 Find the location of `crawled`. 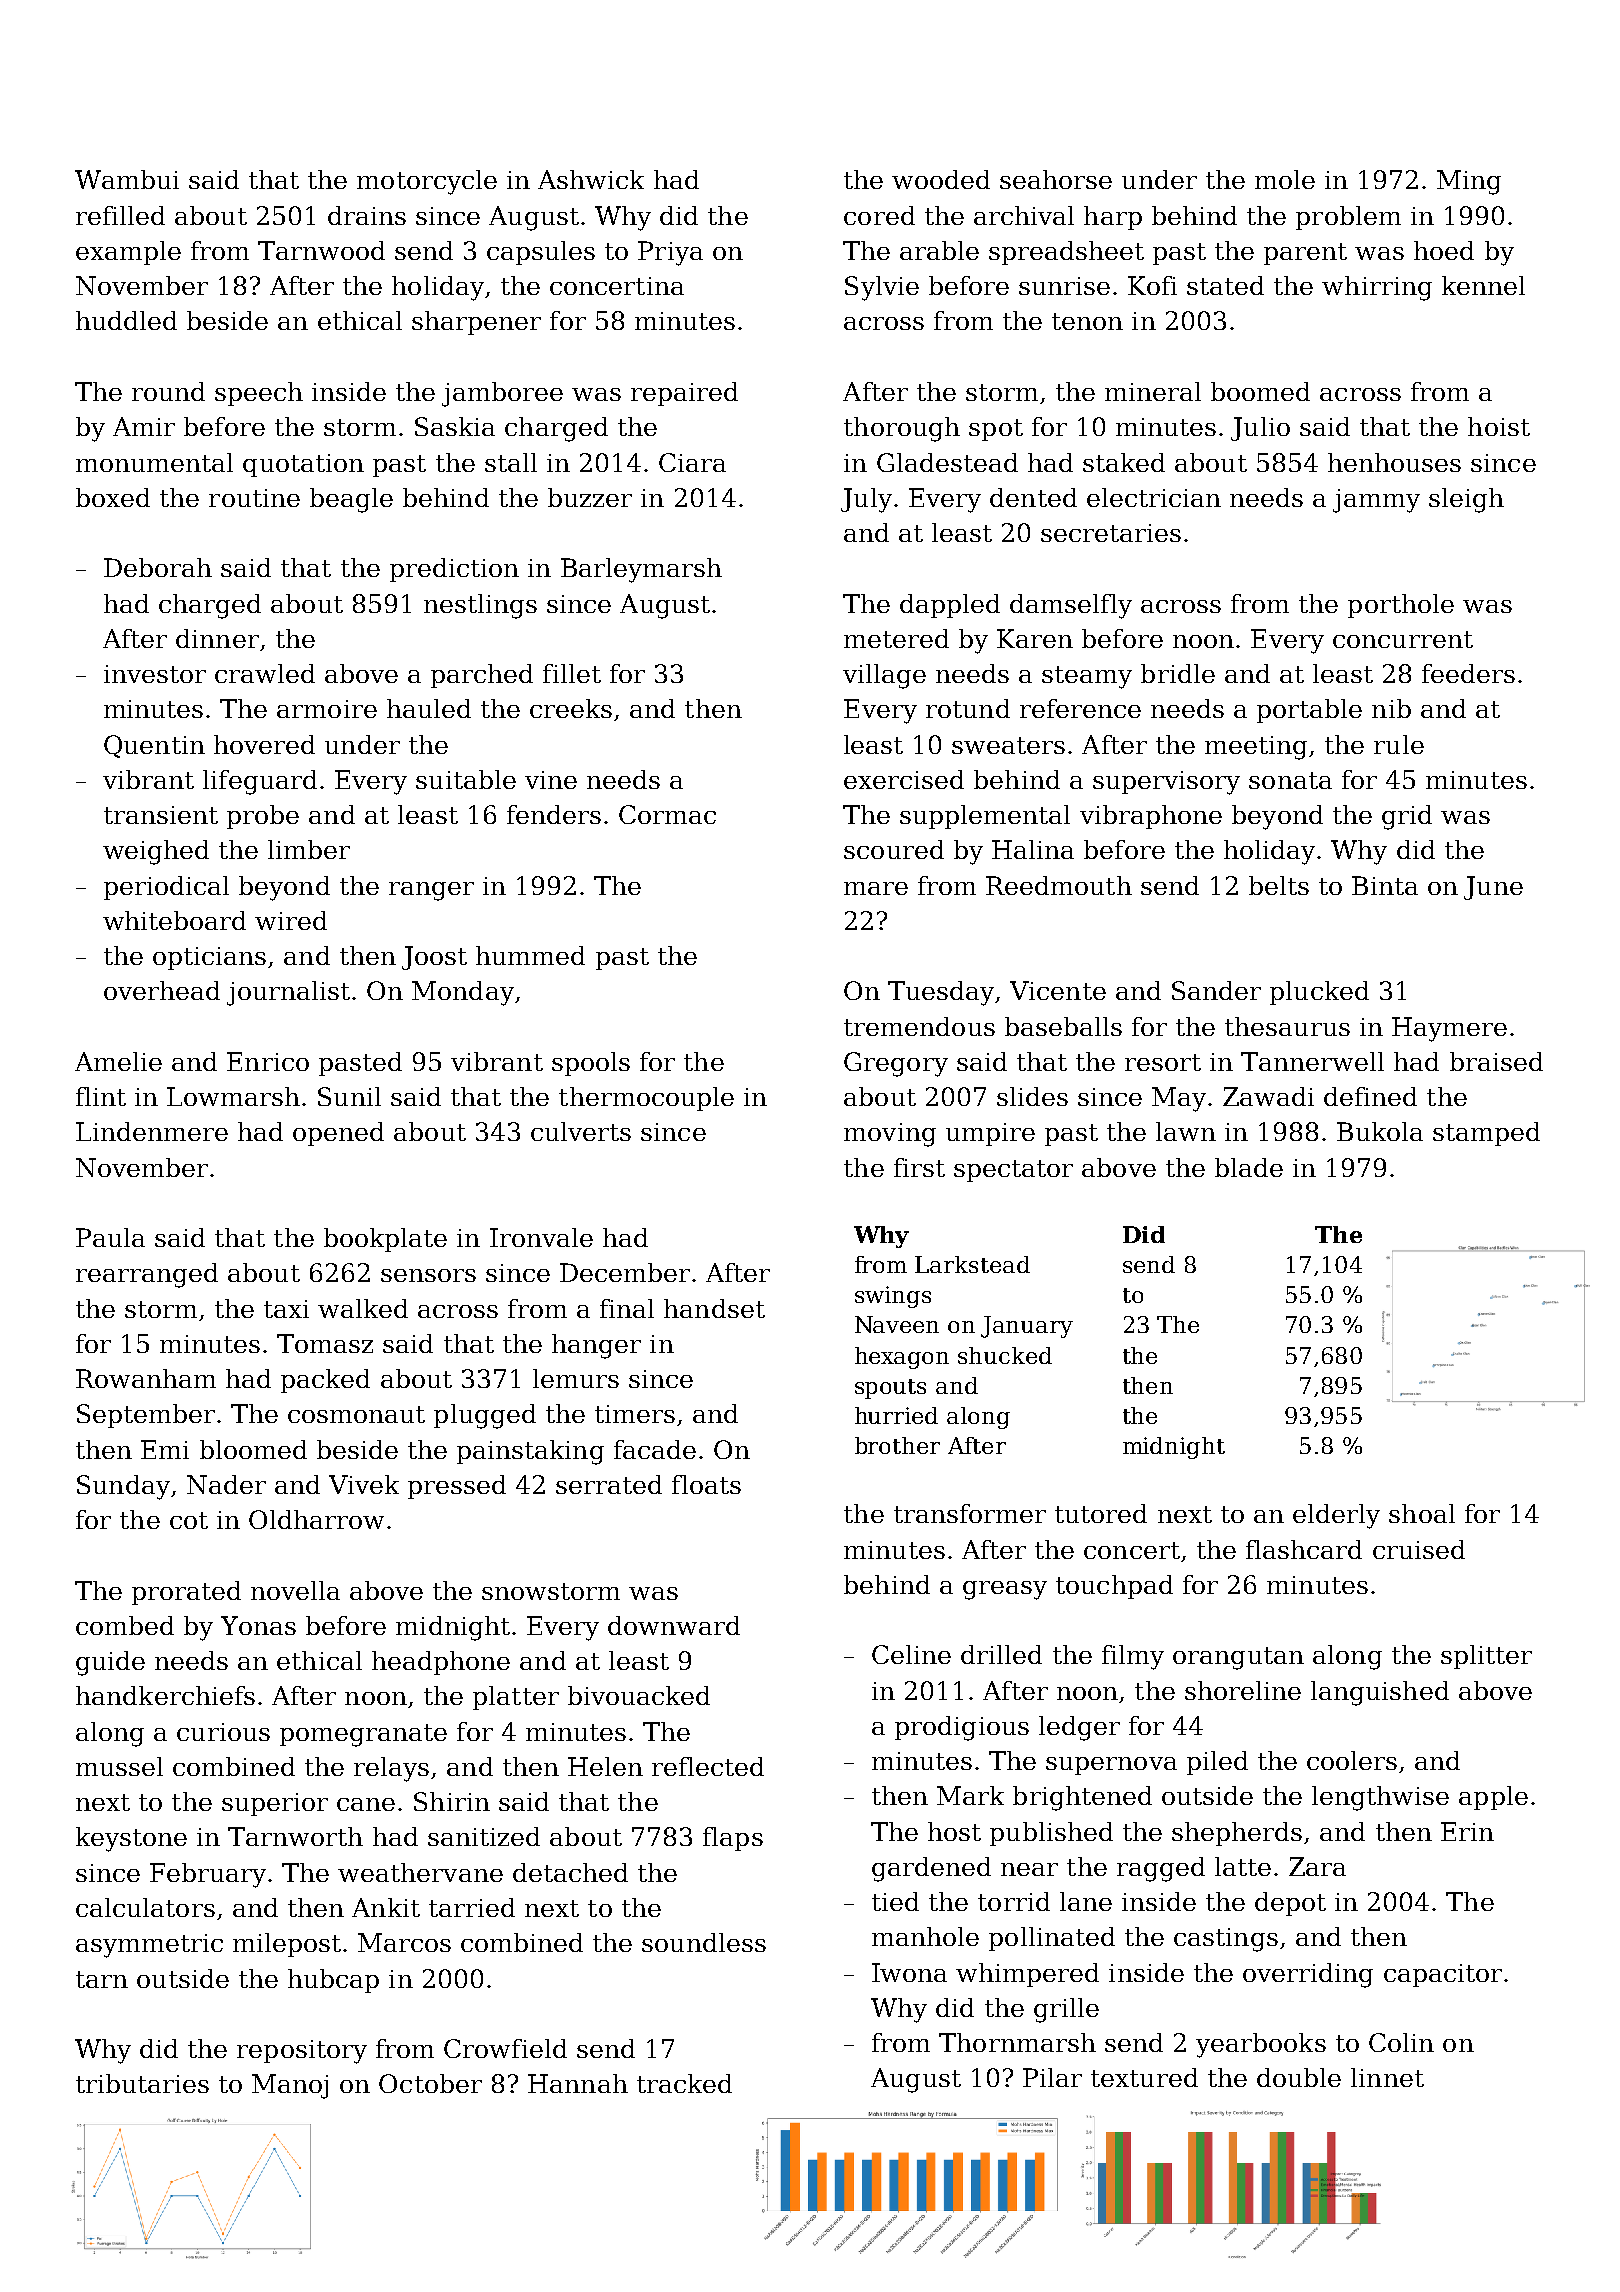

crawled is located at coordinates (265, 673).
